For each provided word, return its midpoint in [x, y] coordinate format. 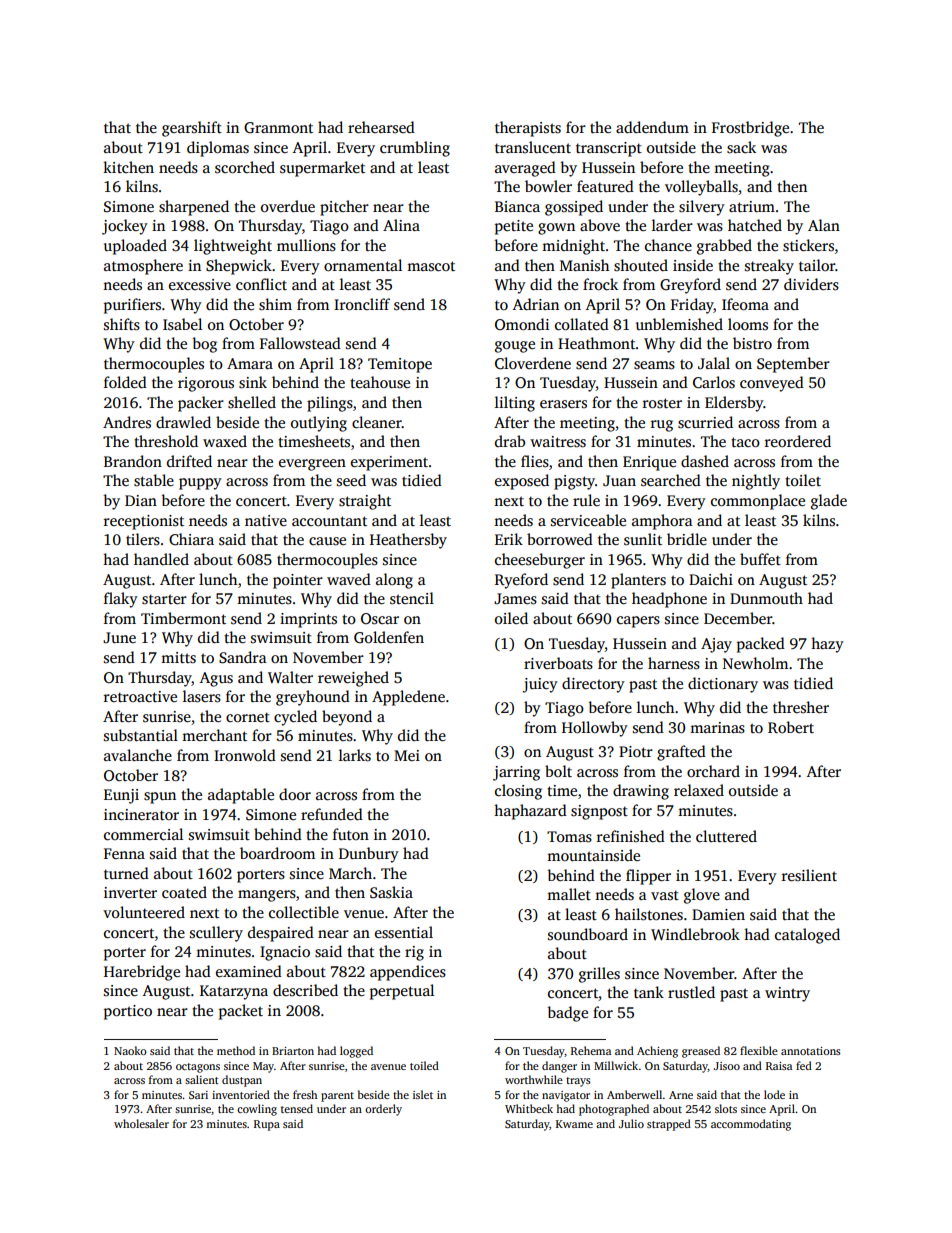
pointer [298, 581]
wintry [787, 994]
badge [567, 1014]
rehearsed [381, 127]
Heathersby [408, 541]
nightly [756, 482]
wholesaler [141, 1123]
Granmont [278, 127]
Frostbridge [750, 129]
